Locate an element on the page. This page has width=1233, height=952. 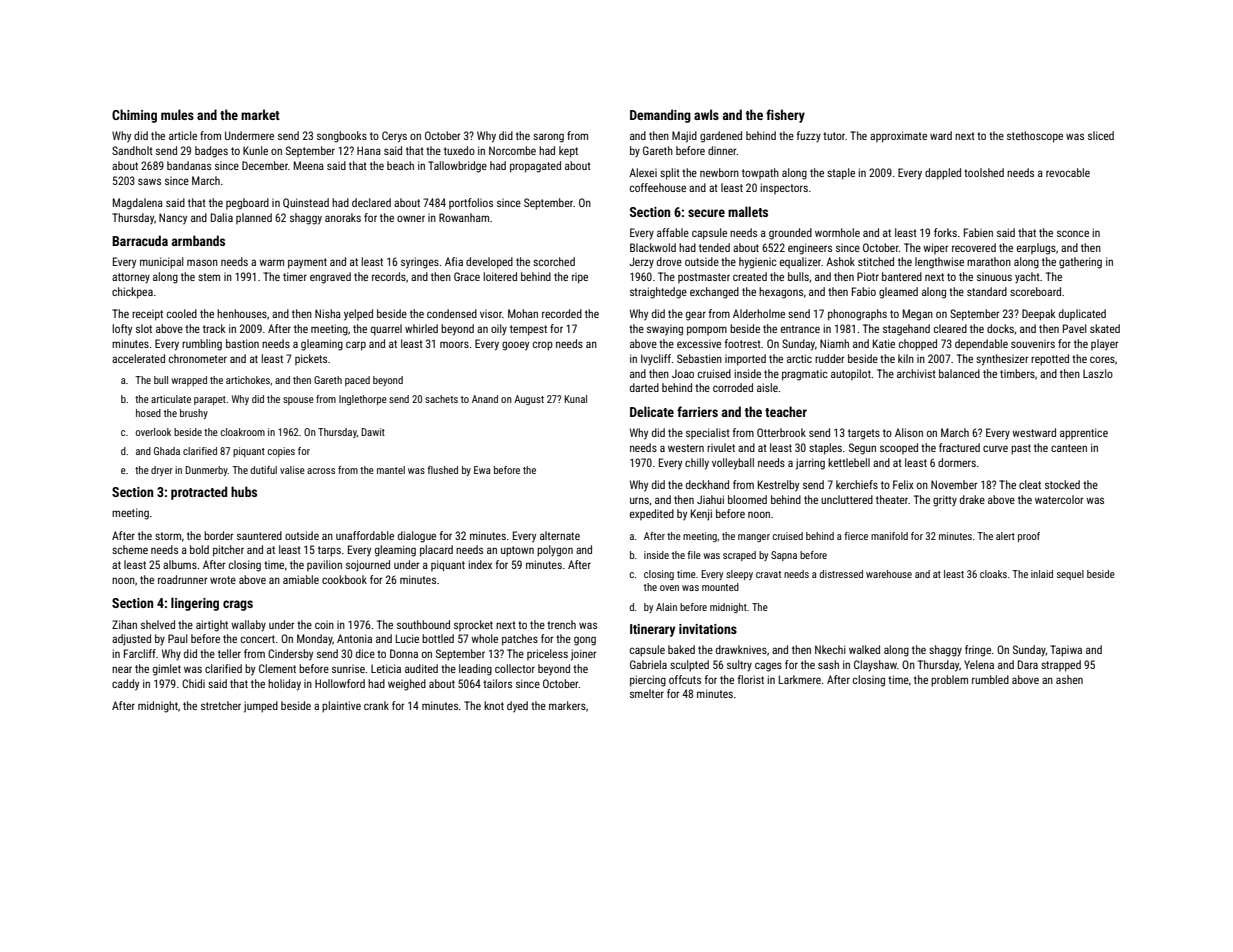
plaintive is located at coordinates (341, 707).
